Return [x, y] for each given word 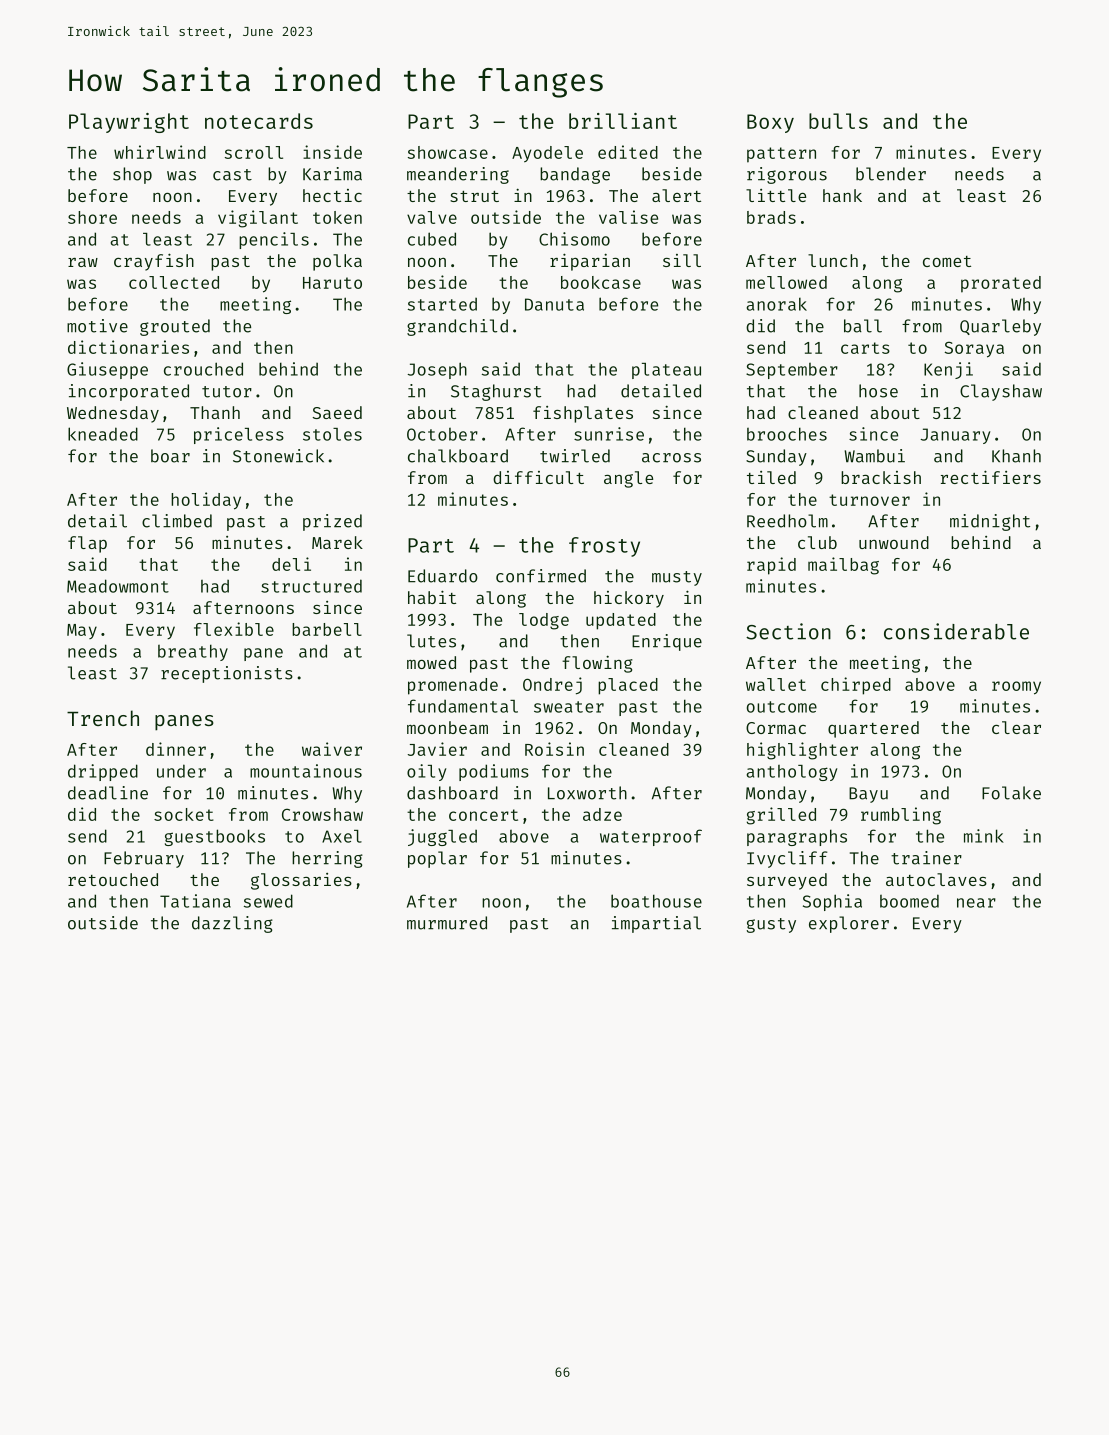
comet [947, 261]
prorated [1001, 284]
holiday [206, 501]
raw [83, 262]
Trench [103, 718]
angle [628, 479]
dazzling [232, 924]
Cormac [776, 728]
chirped [856, 686]
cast [232, 175]
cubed [432, 239]
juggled [442, 837]
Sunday [776, 457]
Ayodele [547, 154]
